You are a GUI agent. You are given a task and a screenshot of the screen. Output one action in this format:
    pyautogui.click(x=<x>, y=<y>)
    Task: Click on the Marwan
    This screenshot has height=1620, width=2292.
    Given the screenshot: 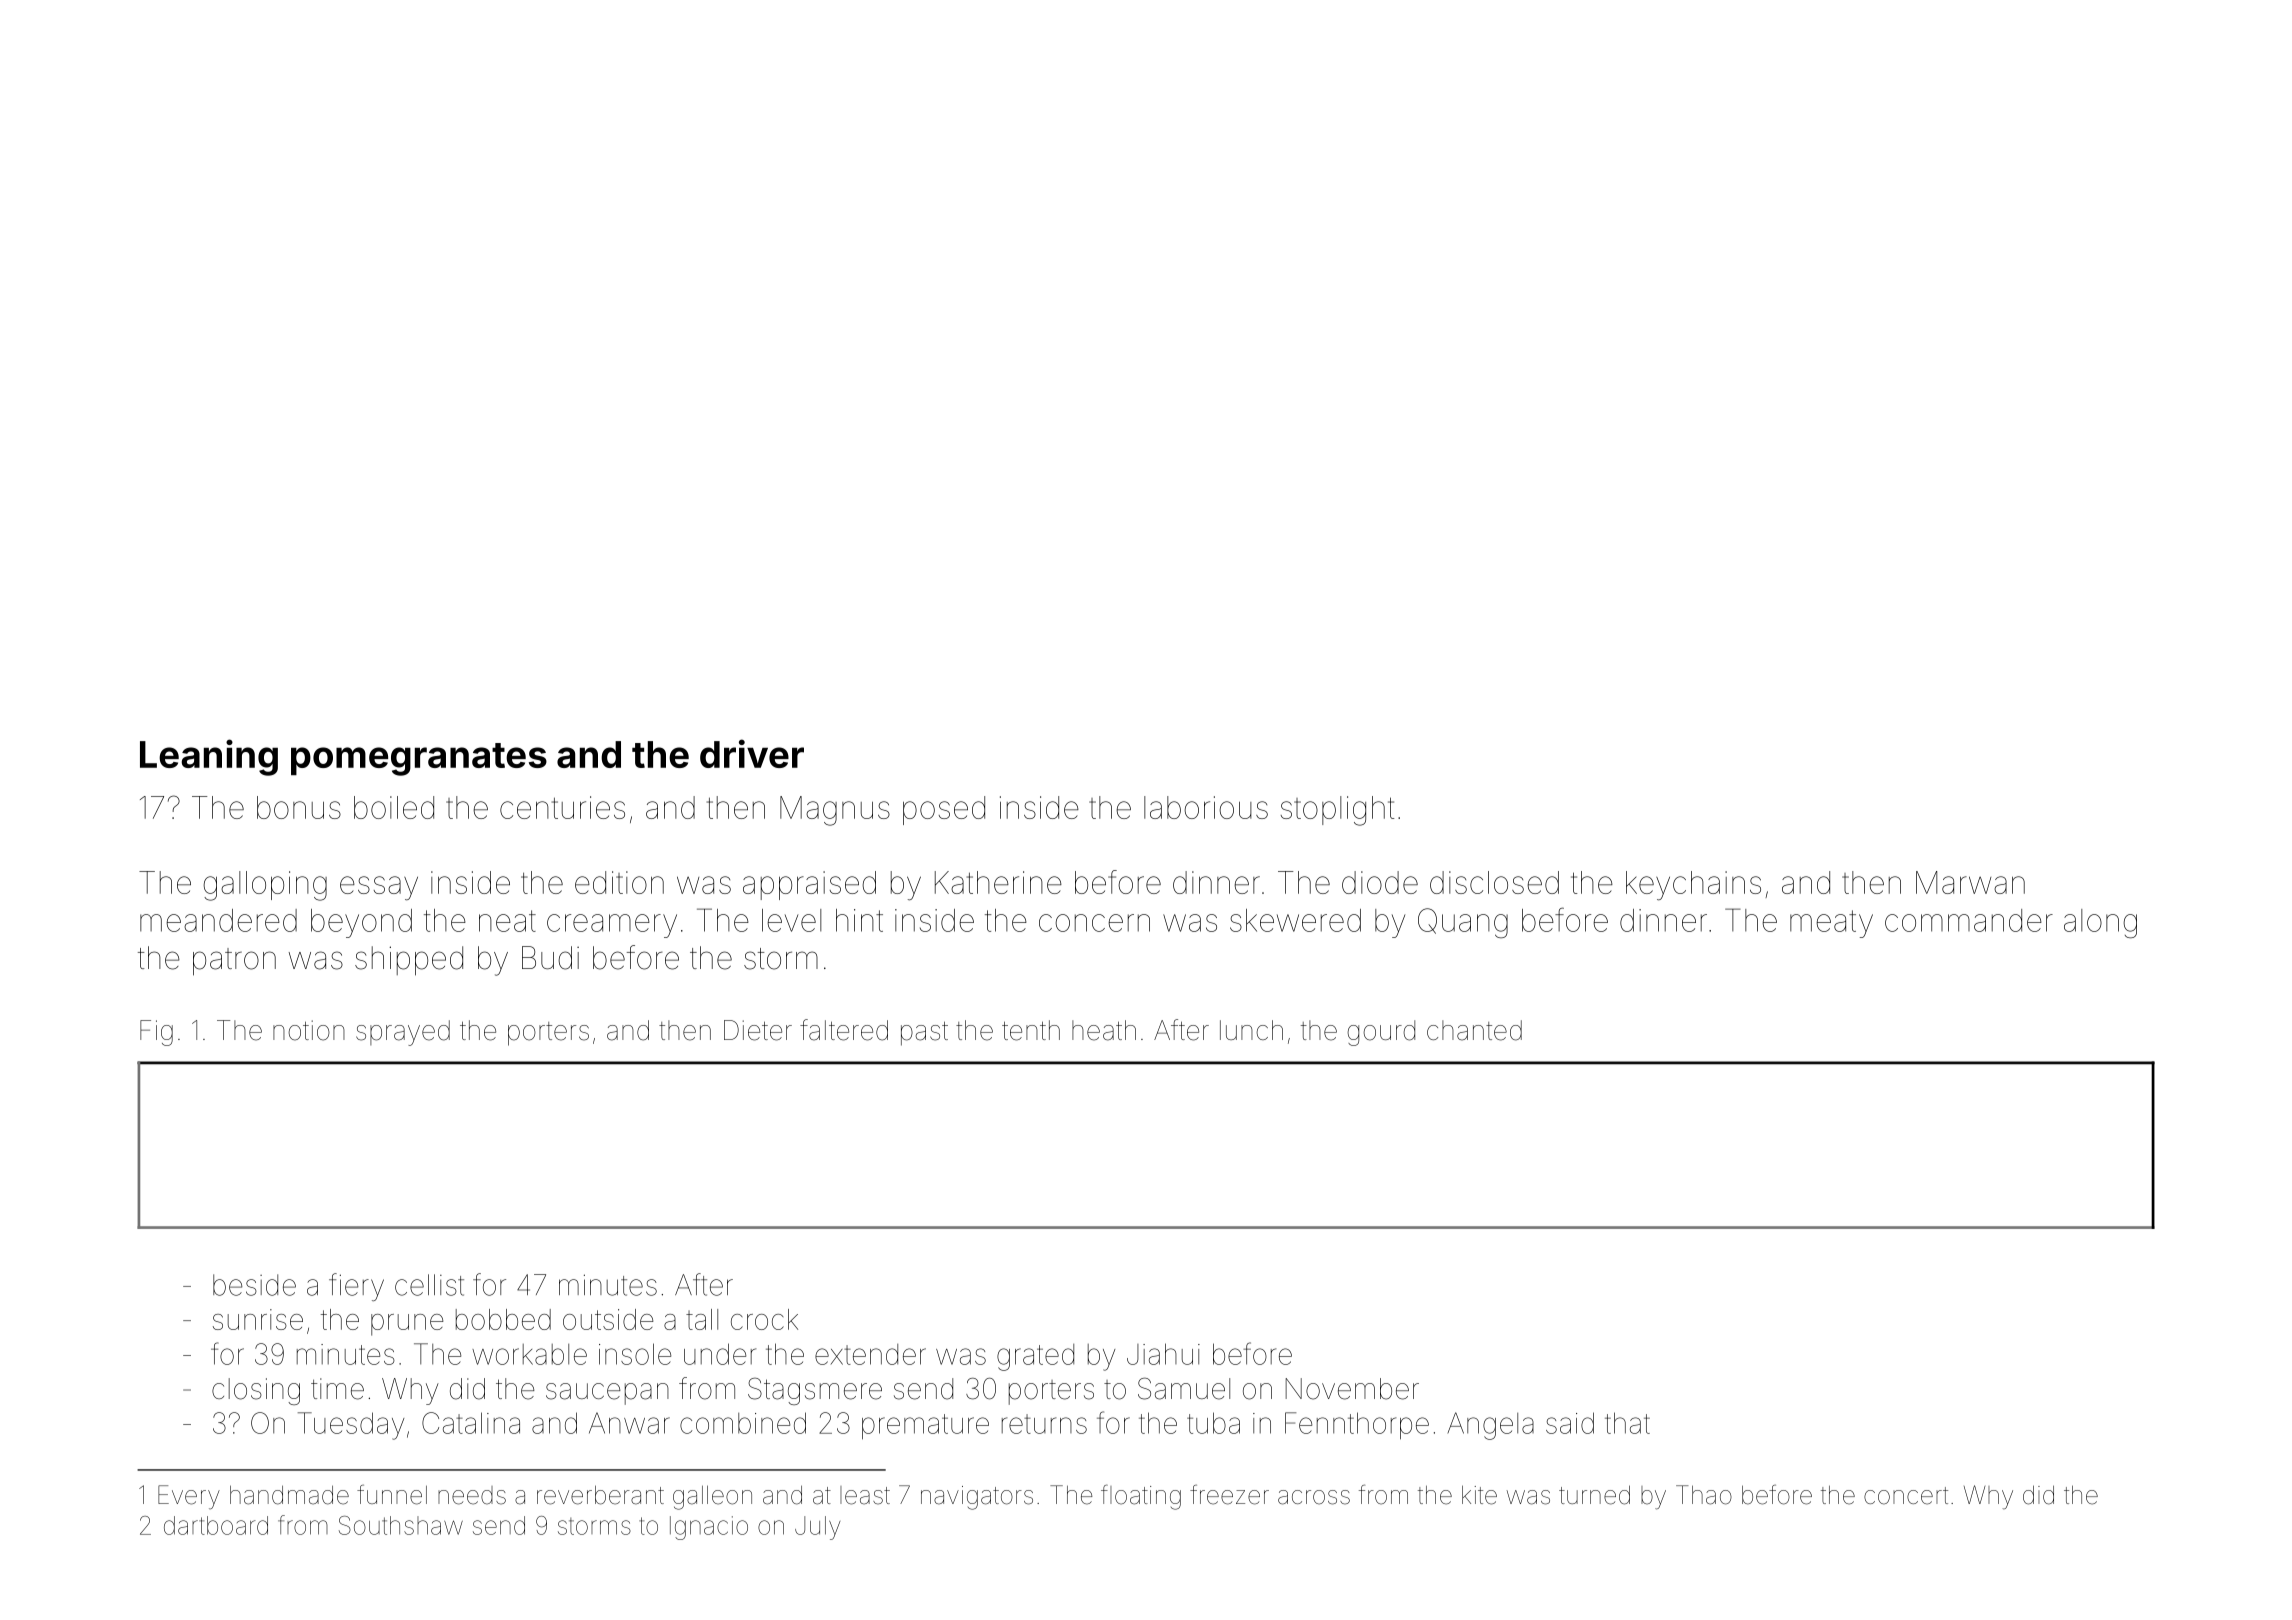 What is the action you would take?
    pyautogui.click(x=1970, y=882)
